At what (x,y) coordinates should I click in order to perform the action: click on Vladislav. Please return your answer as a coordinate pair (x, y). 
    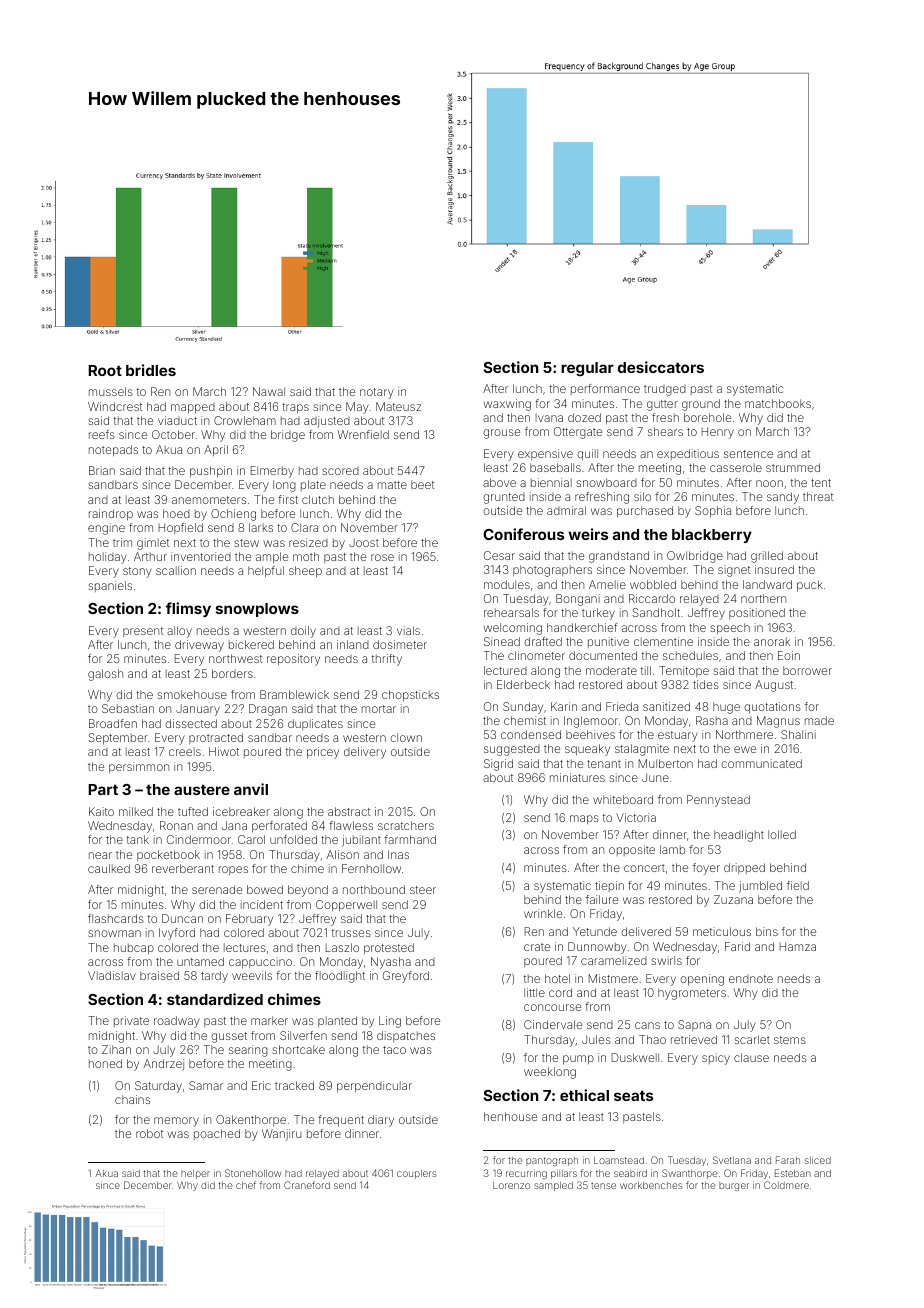
    Looking at the image, I should click on (112, 975).
